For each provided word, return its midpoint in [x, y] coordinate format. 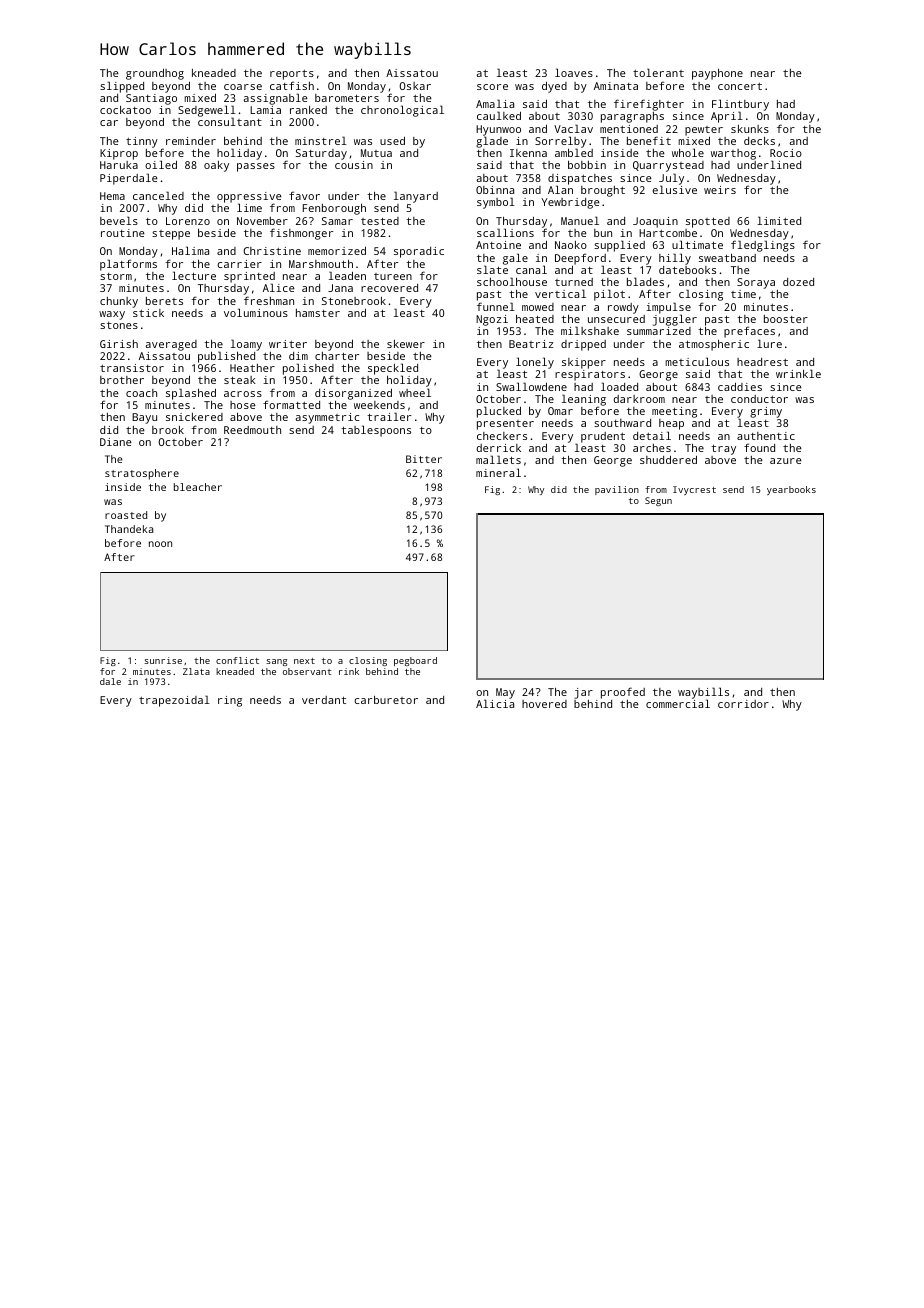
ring [230, 701]
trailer [389, 416]
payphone [717, 74]
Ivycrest [694, 490]
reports [292, 75]
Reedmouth [252, 430]
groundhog [155, 74]
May [505, 693]
